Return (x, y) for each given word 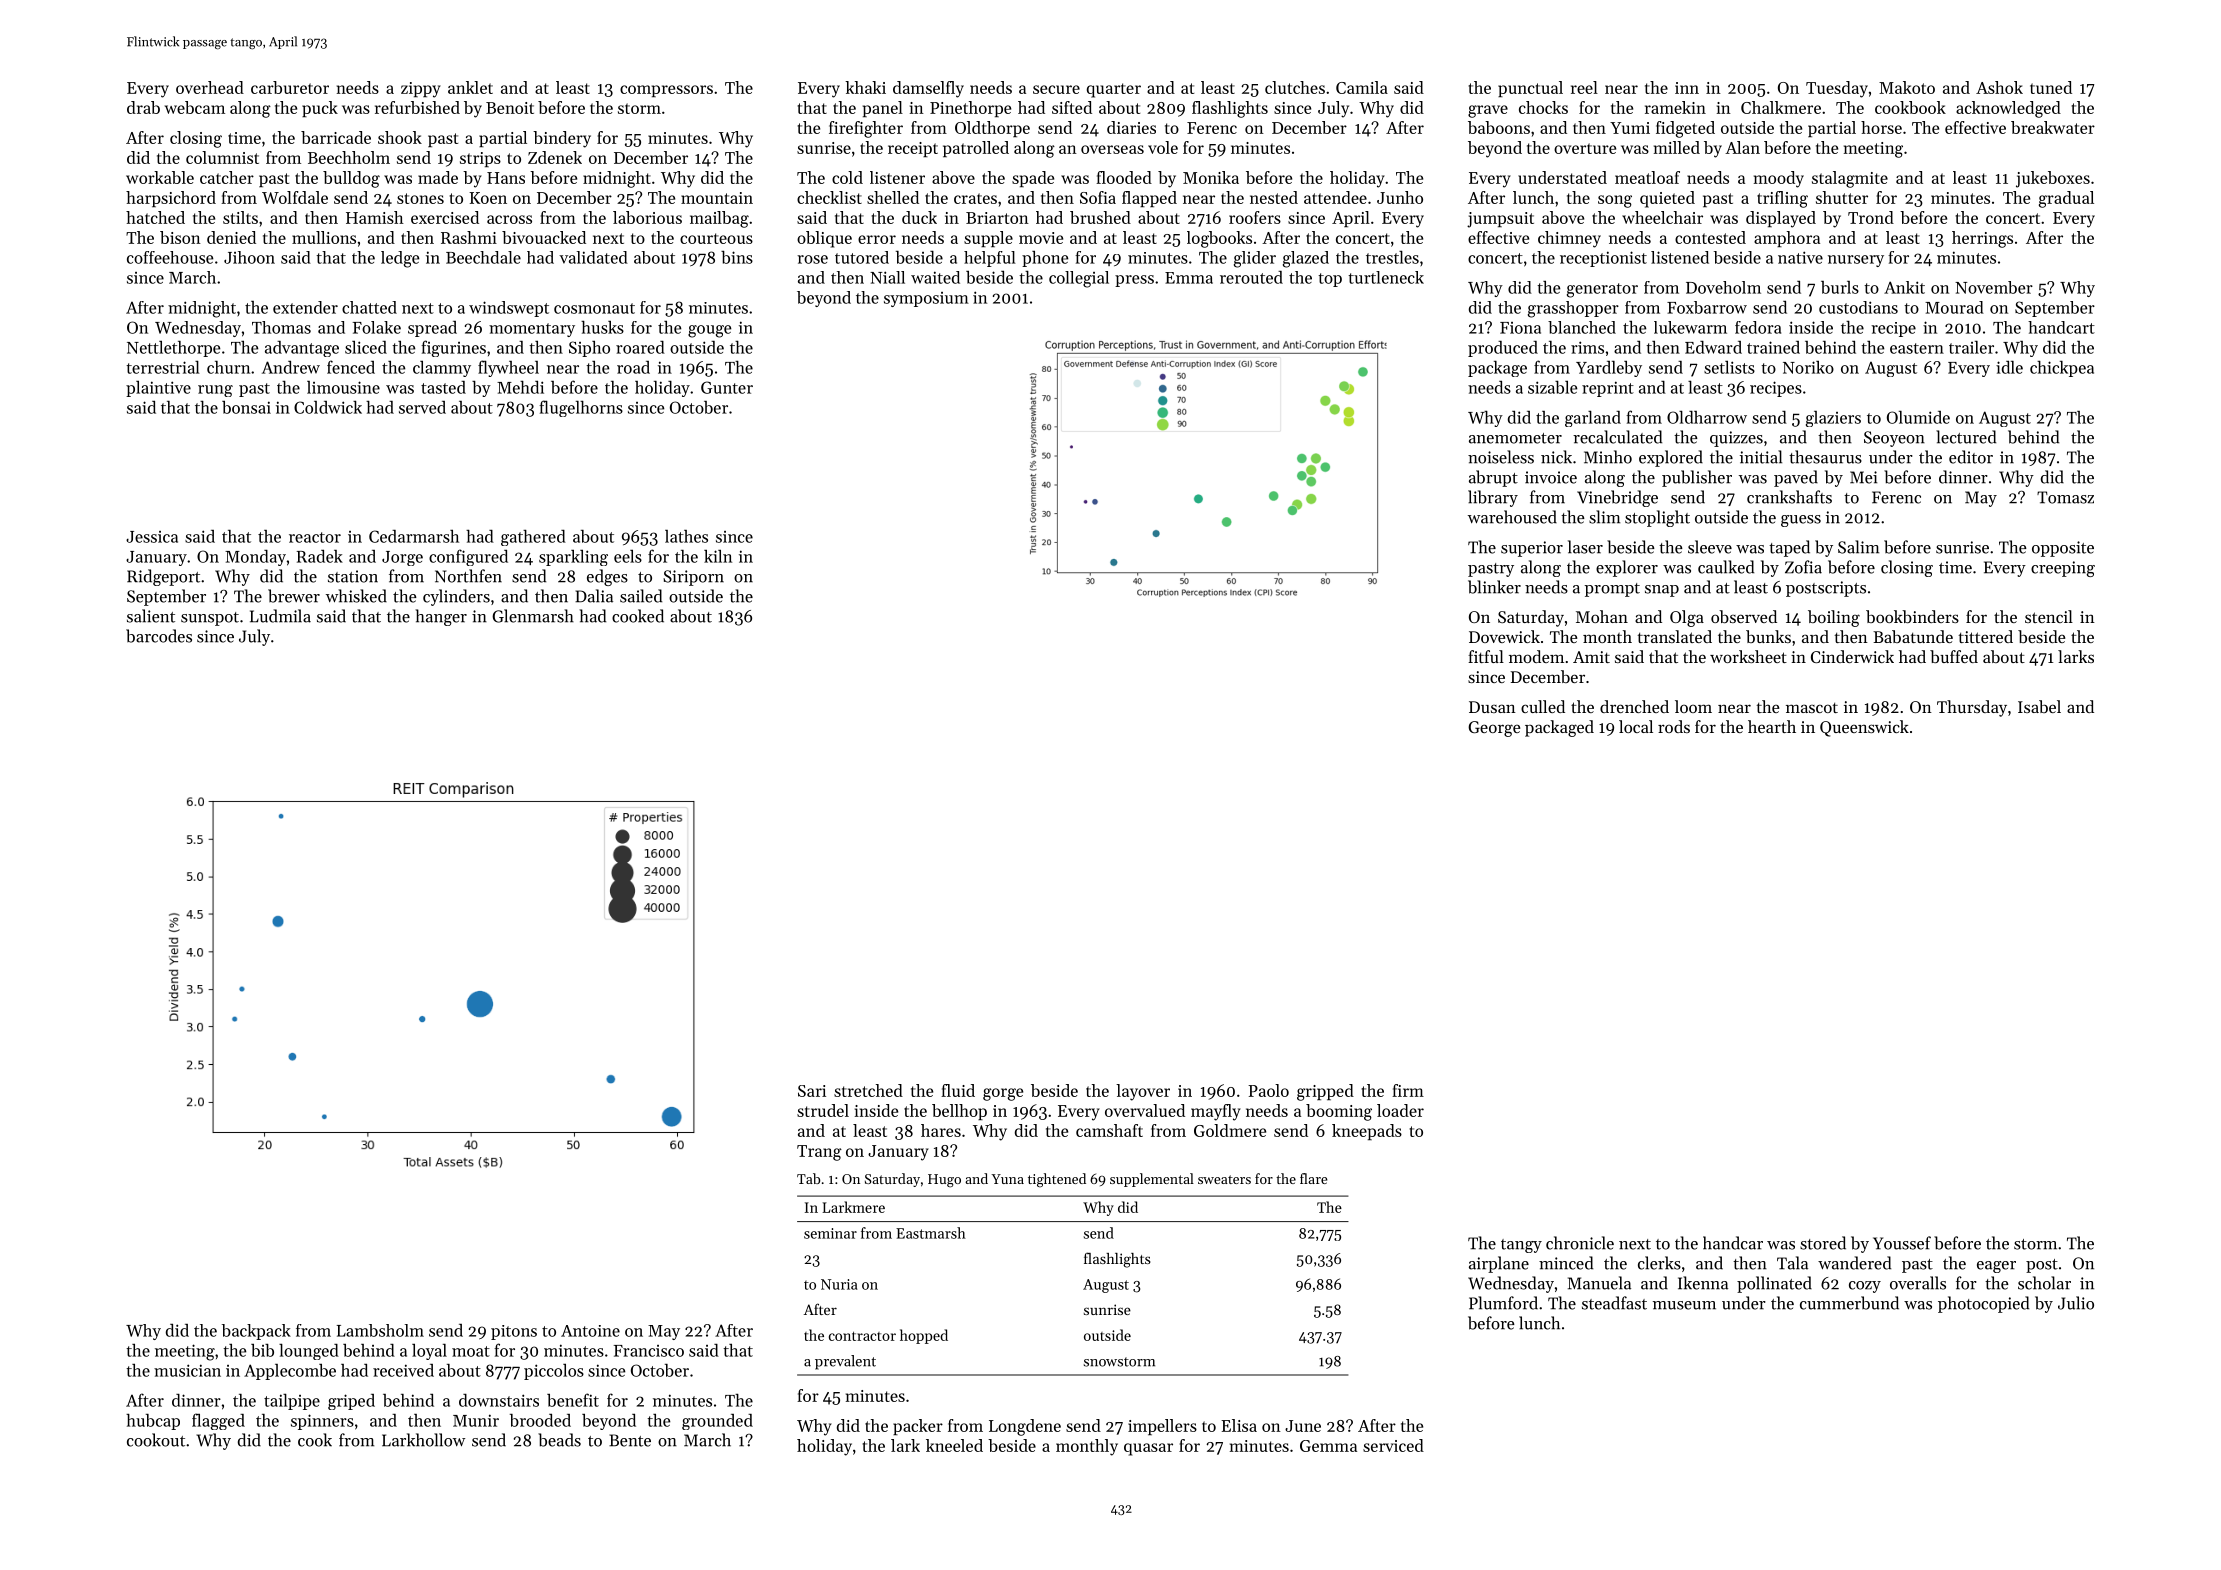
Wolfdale (295, 197)
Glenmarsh (533, 616)
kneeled (954, 1445)
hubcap (153, 1422)
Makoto (1907, 87)
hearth (1772, 726)
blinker (1494, 587)
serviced (1393, 1445)
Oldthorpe (992, 129)
